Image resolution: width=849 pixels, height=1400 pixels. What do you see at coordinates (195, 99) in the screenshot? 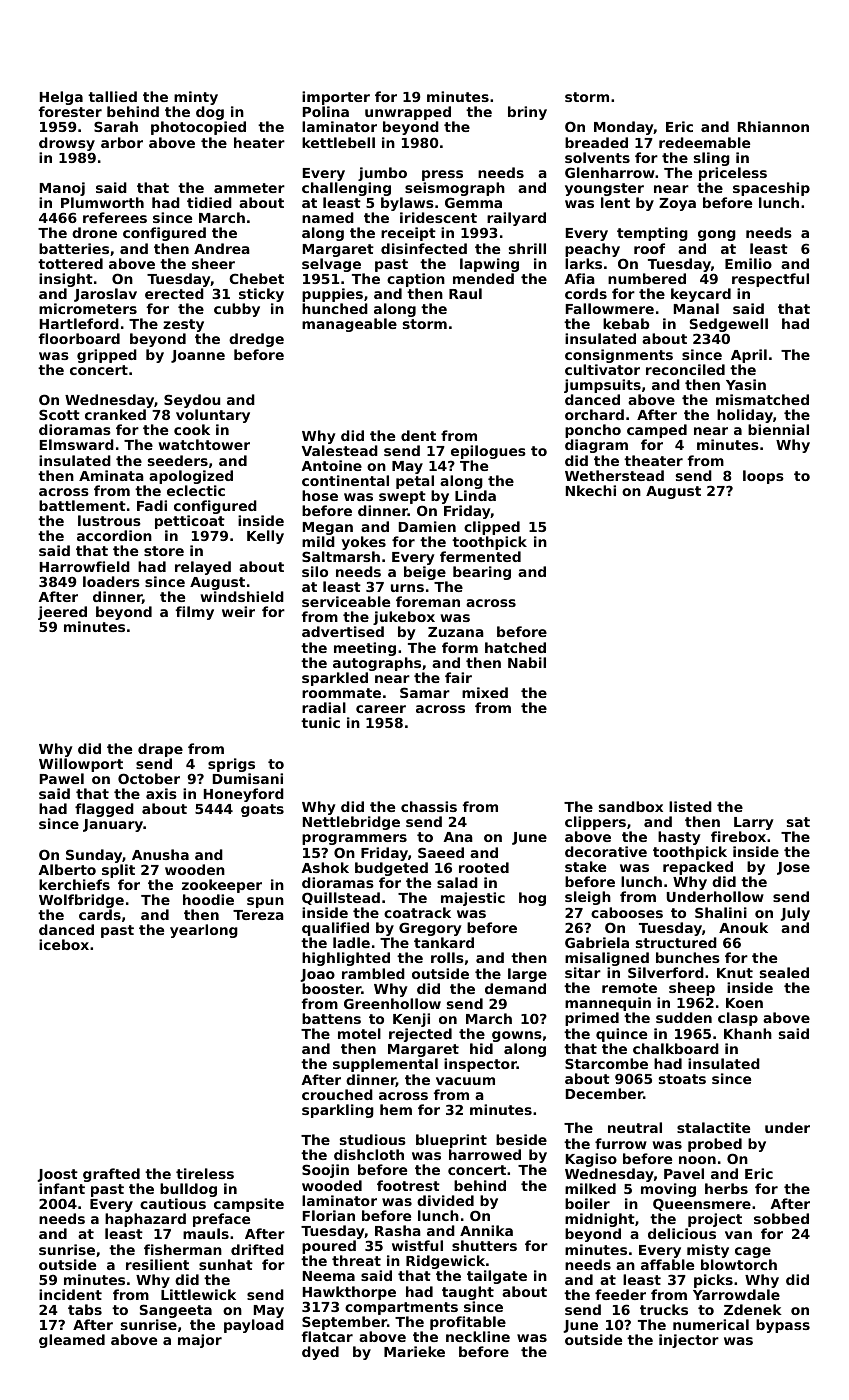
I see `minty` at bounding box center [195, 99].
